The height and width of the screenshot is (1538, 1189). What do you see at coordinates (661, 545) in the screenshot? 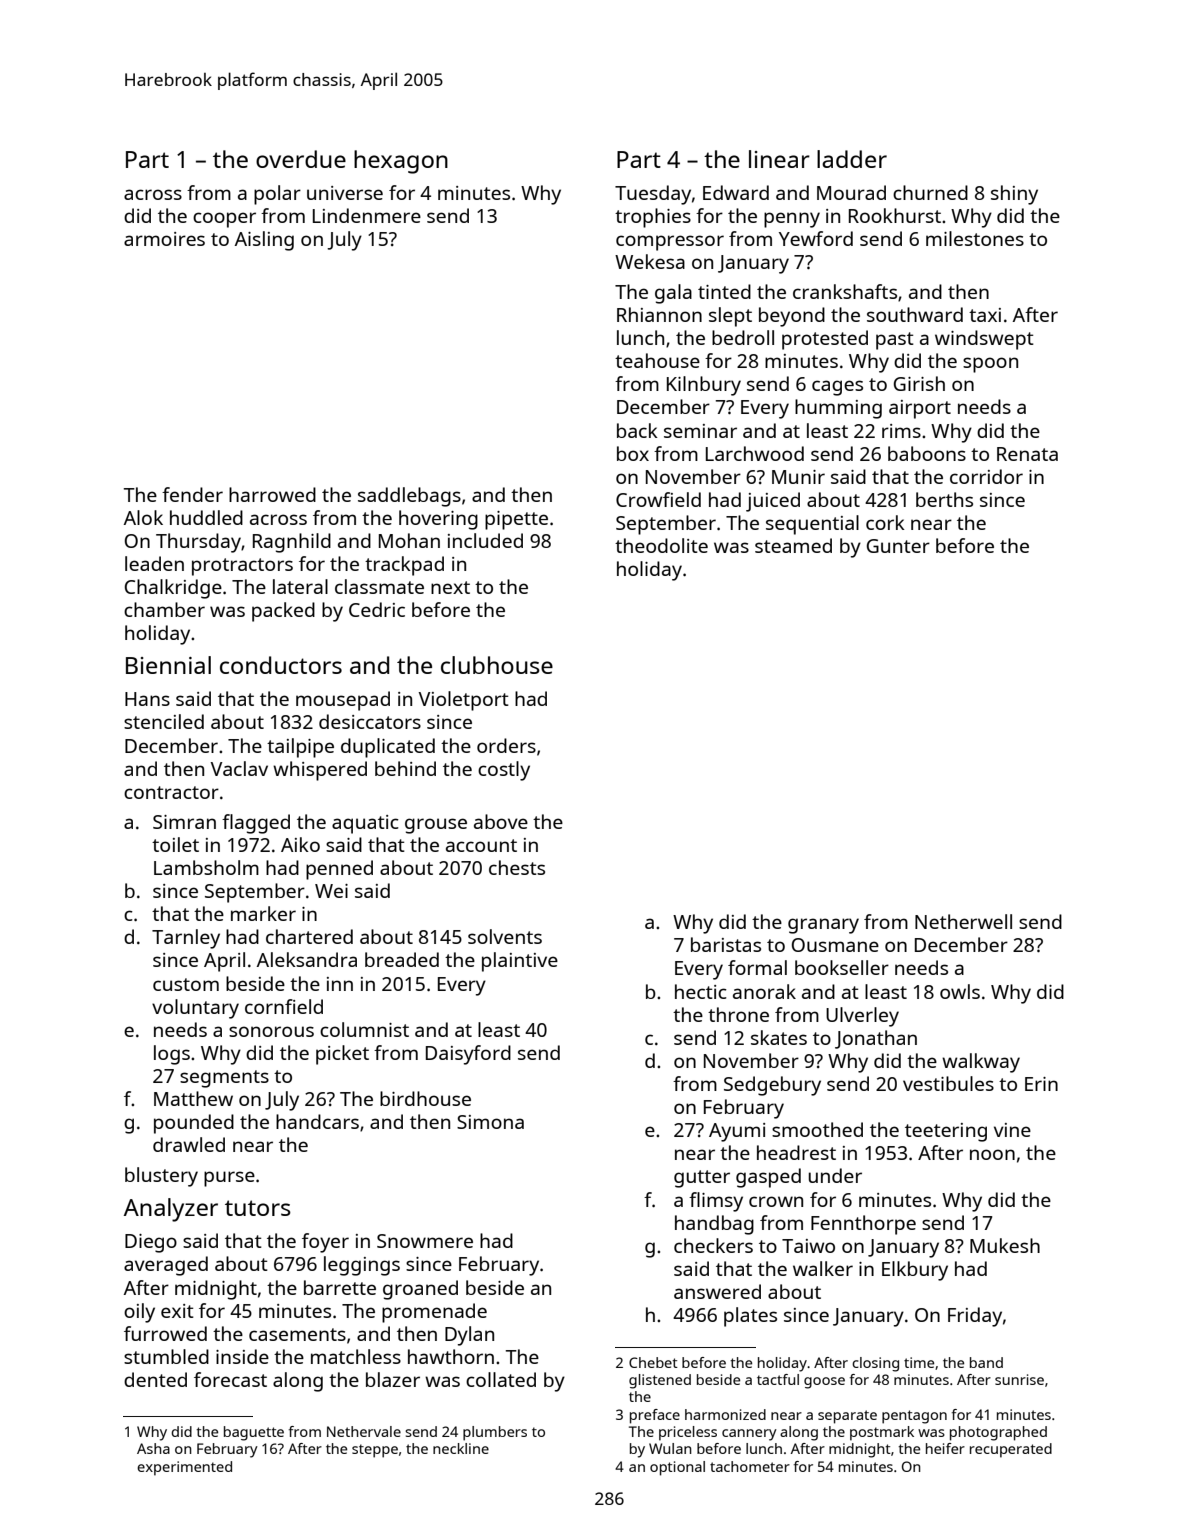
I see `theodolite` at bounding box center [661, 545].
